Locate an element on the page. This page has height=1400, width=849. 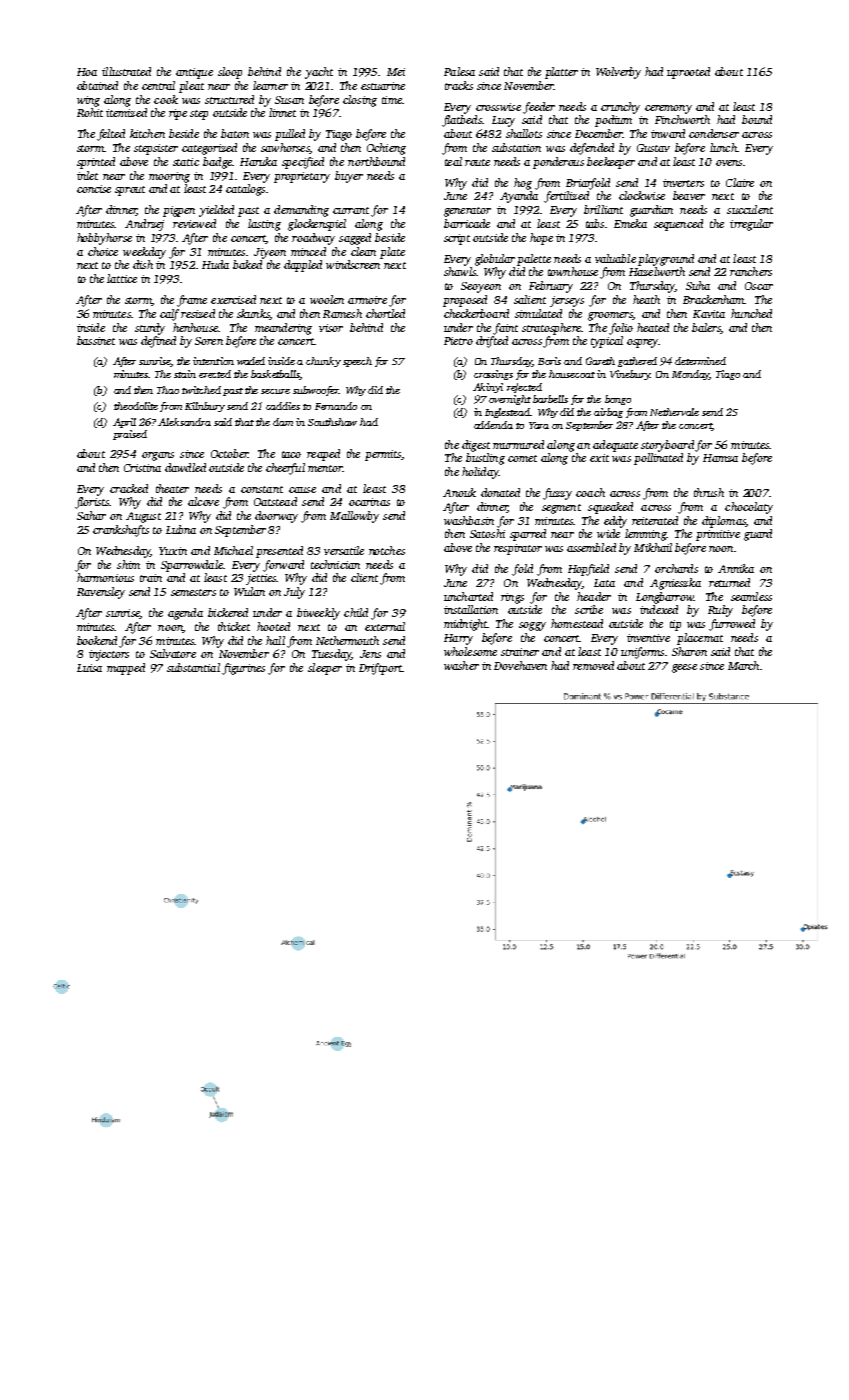
antique is located at coordinates (194, 73).
